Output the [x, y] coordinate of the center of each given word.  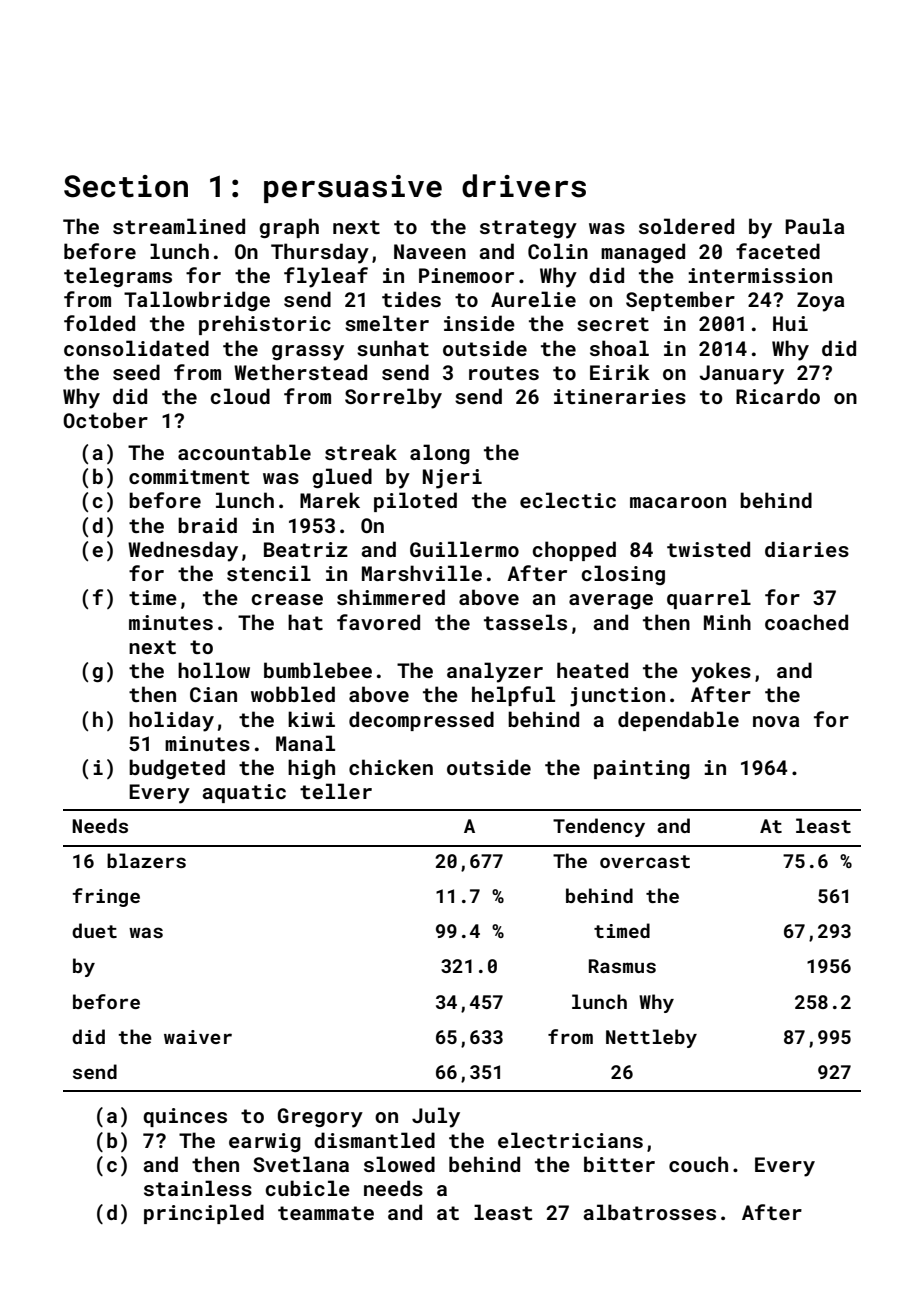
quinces [185, 1117]
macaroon [678, 502]
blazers [146, 860]
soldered [686, 226]
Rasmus [622, 966]
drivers [524, 186]
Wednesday [183, 551]
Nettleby [651, 1038]
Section [126, 186]
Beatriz [306, 549]
